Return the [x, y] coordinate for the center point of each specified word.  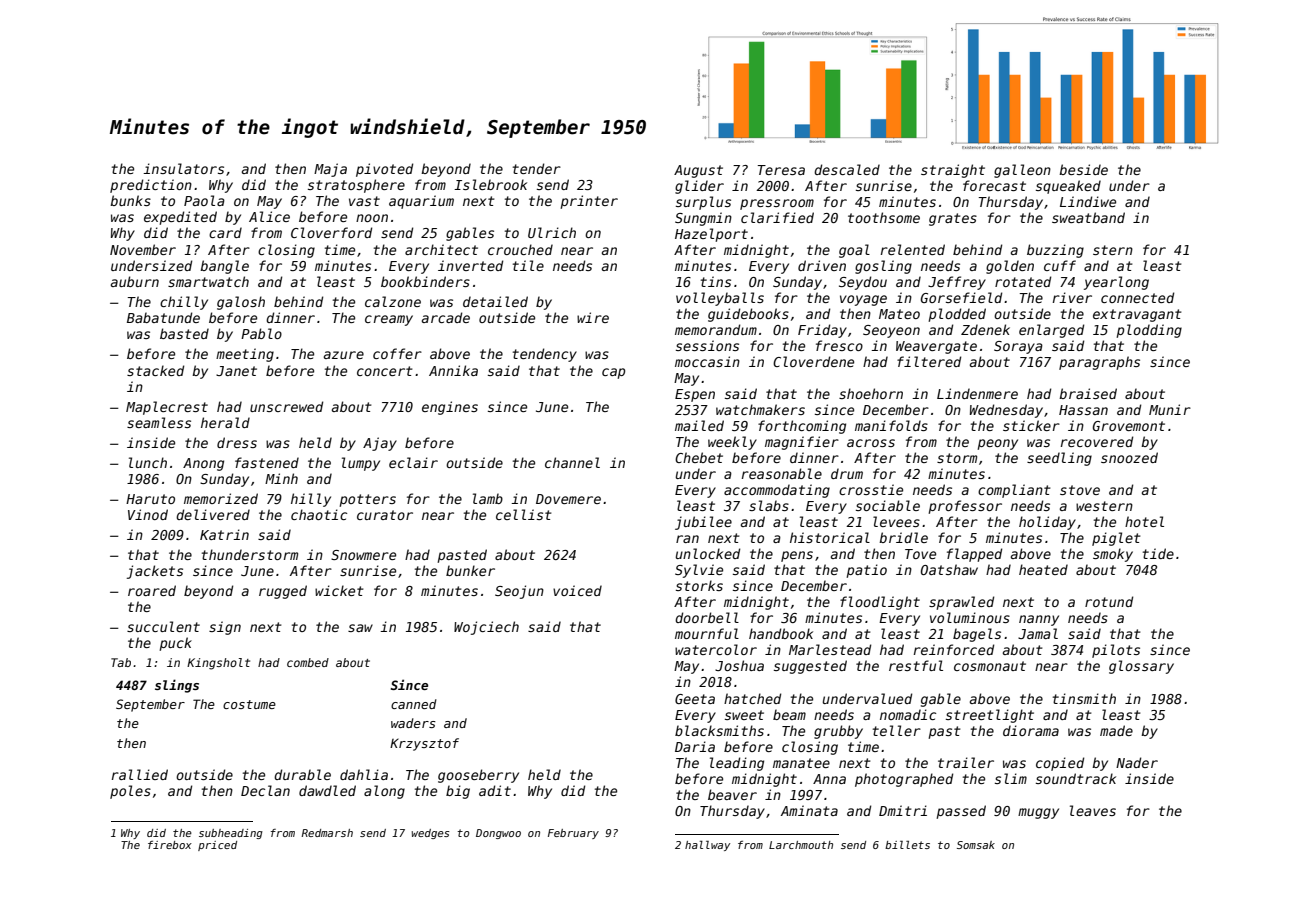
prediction [151, 186]
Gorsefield [961, 297]
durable [302, 774]
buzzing [1055, 251]
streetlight [990, 716]
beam [789, 714]
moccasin [707, 361]
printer [589, 202]
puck [175, 644]
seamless [159, 422]
